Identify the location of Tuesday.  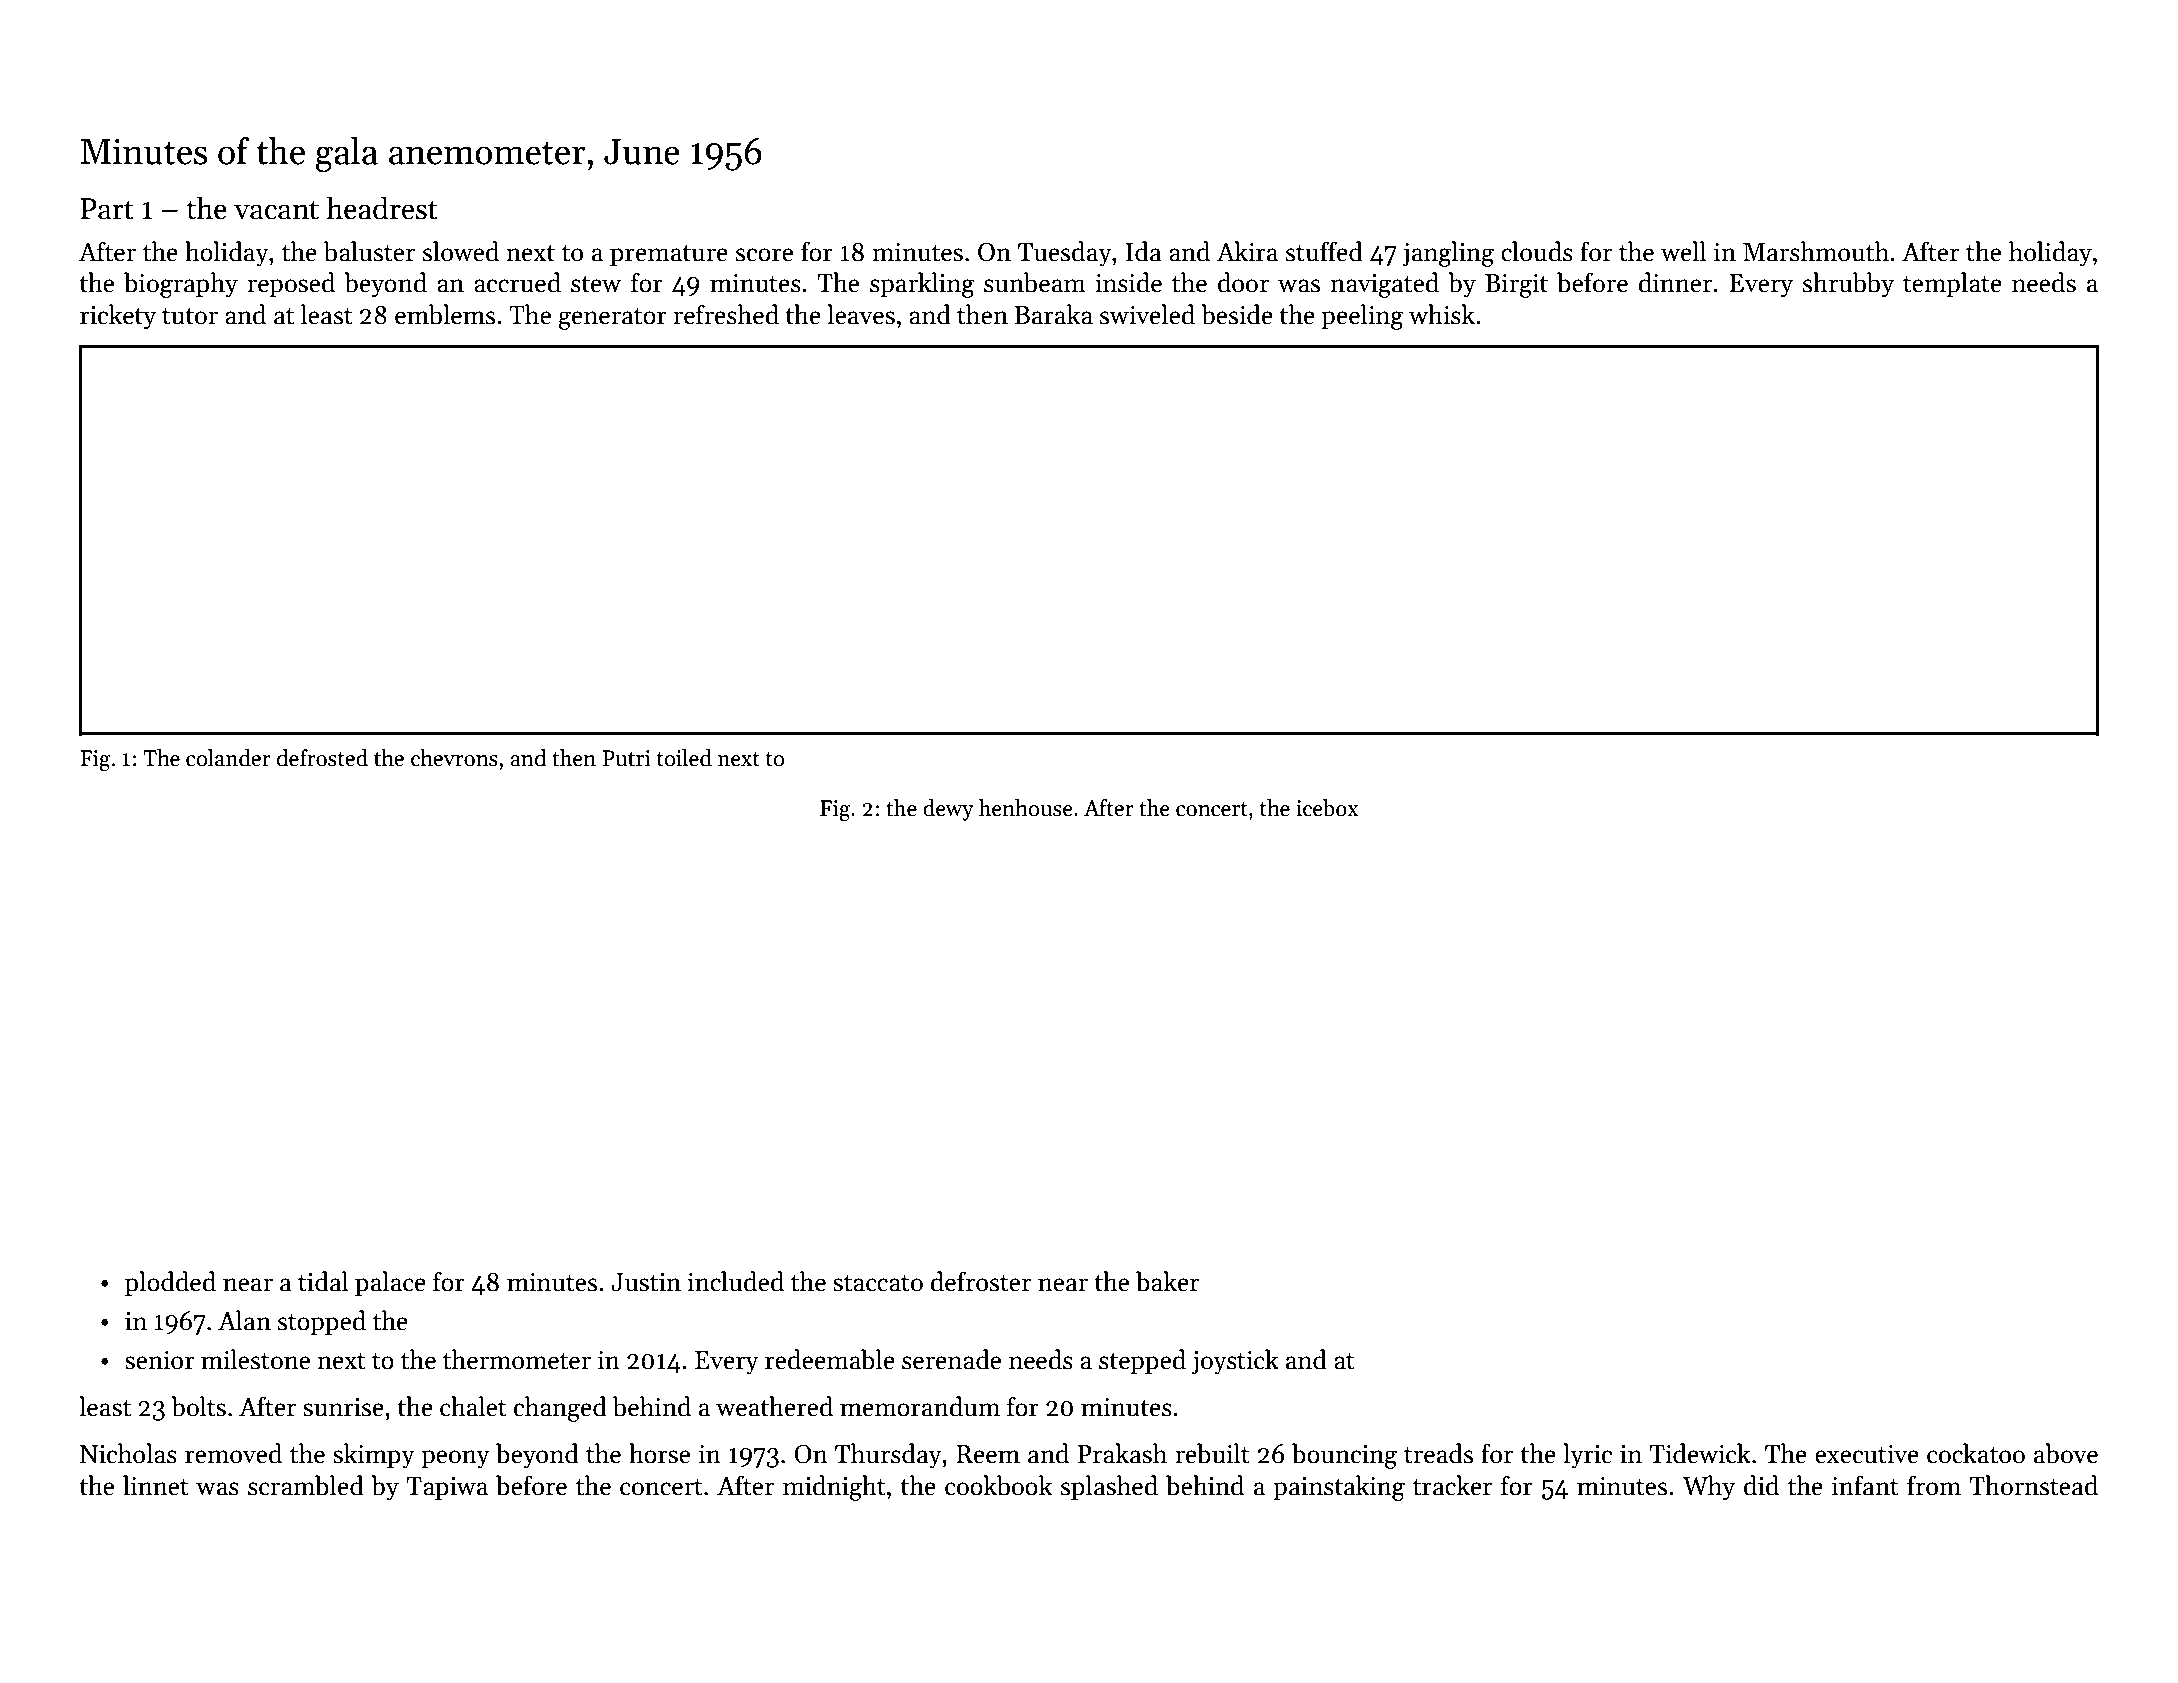
(1065, 254).
